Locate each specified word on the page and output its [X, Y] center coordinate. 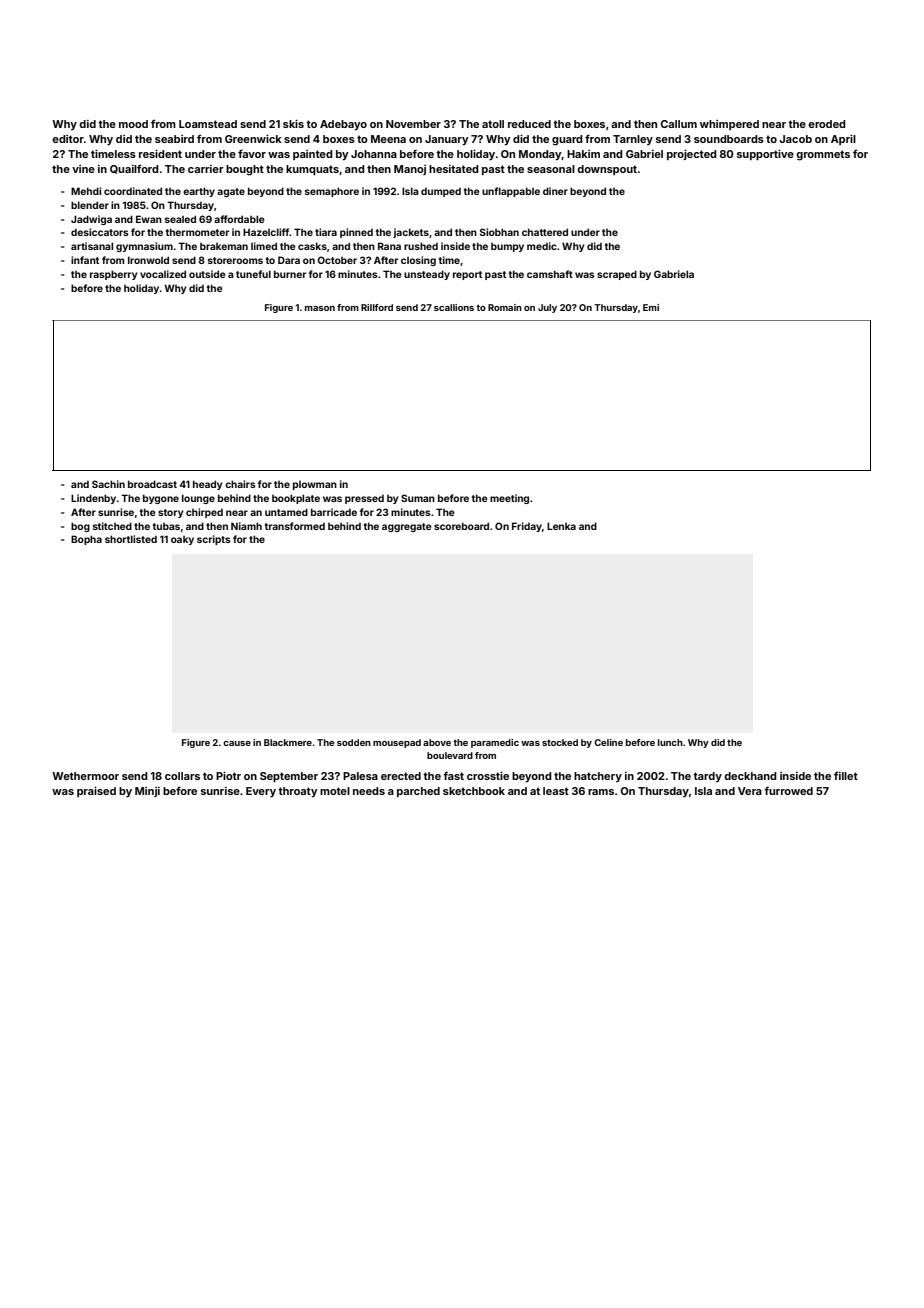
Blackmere [288, 742]
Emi [651, 307]
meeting [509, 499]
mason [320, 308]
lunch [670, 742]
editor [68, 139]
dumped [441, 192]
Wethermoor [85, 776]
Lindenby [93, 499]
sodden [354, 742]
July [547, 308]
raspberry [113, 275]
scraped [617, 275]
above [437, 742]
